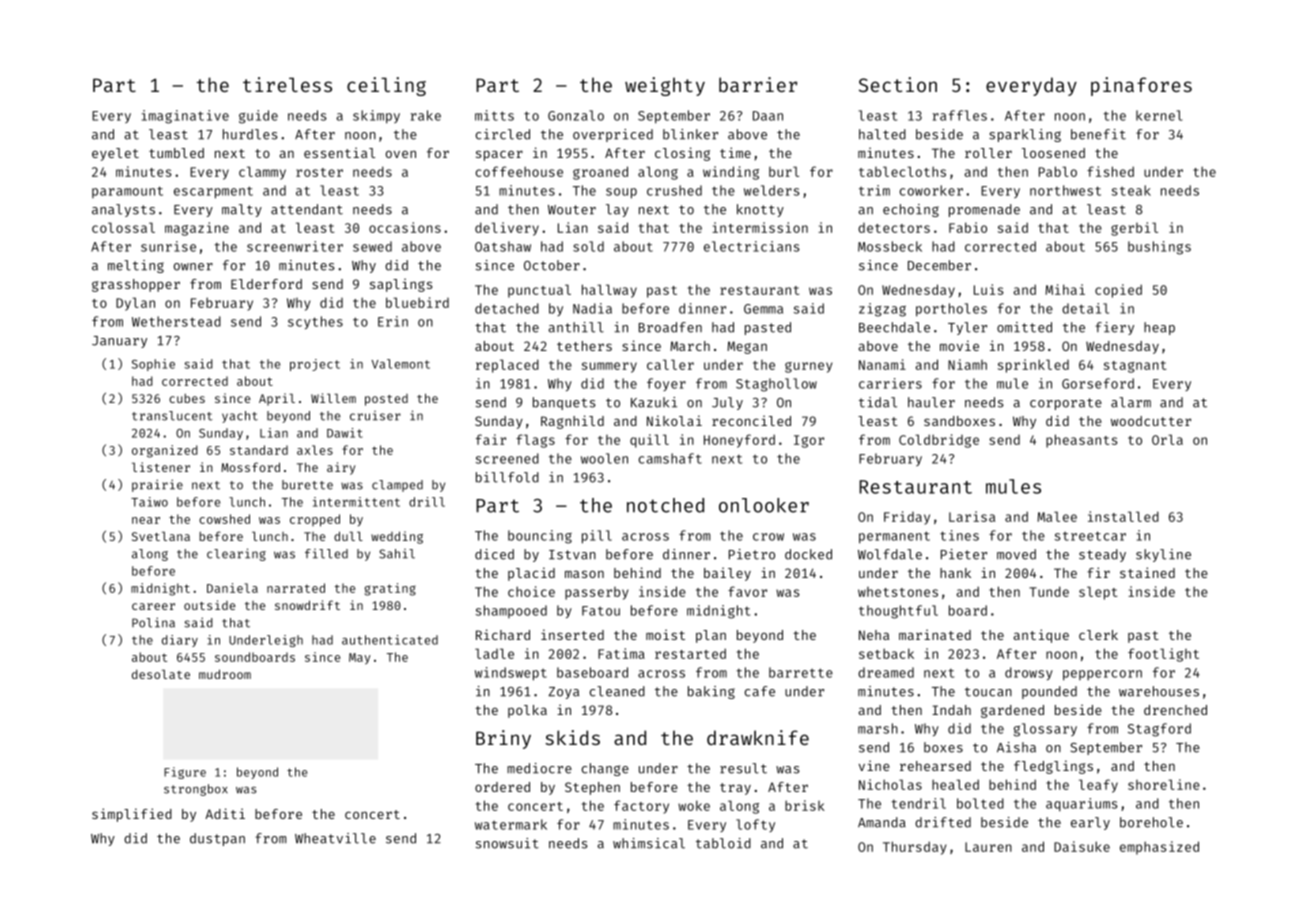  Describe the element at coordinates (136, 266) in the document. I see `melting` at that location.
